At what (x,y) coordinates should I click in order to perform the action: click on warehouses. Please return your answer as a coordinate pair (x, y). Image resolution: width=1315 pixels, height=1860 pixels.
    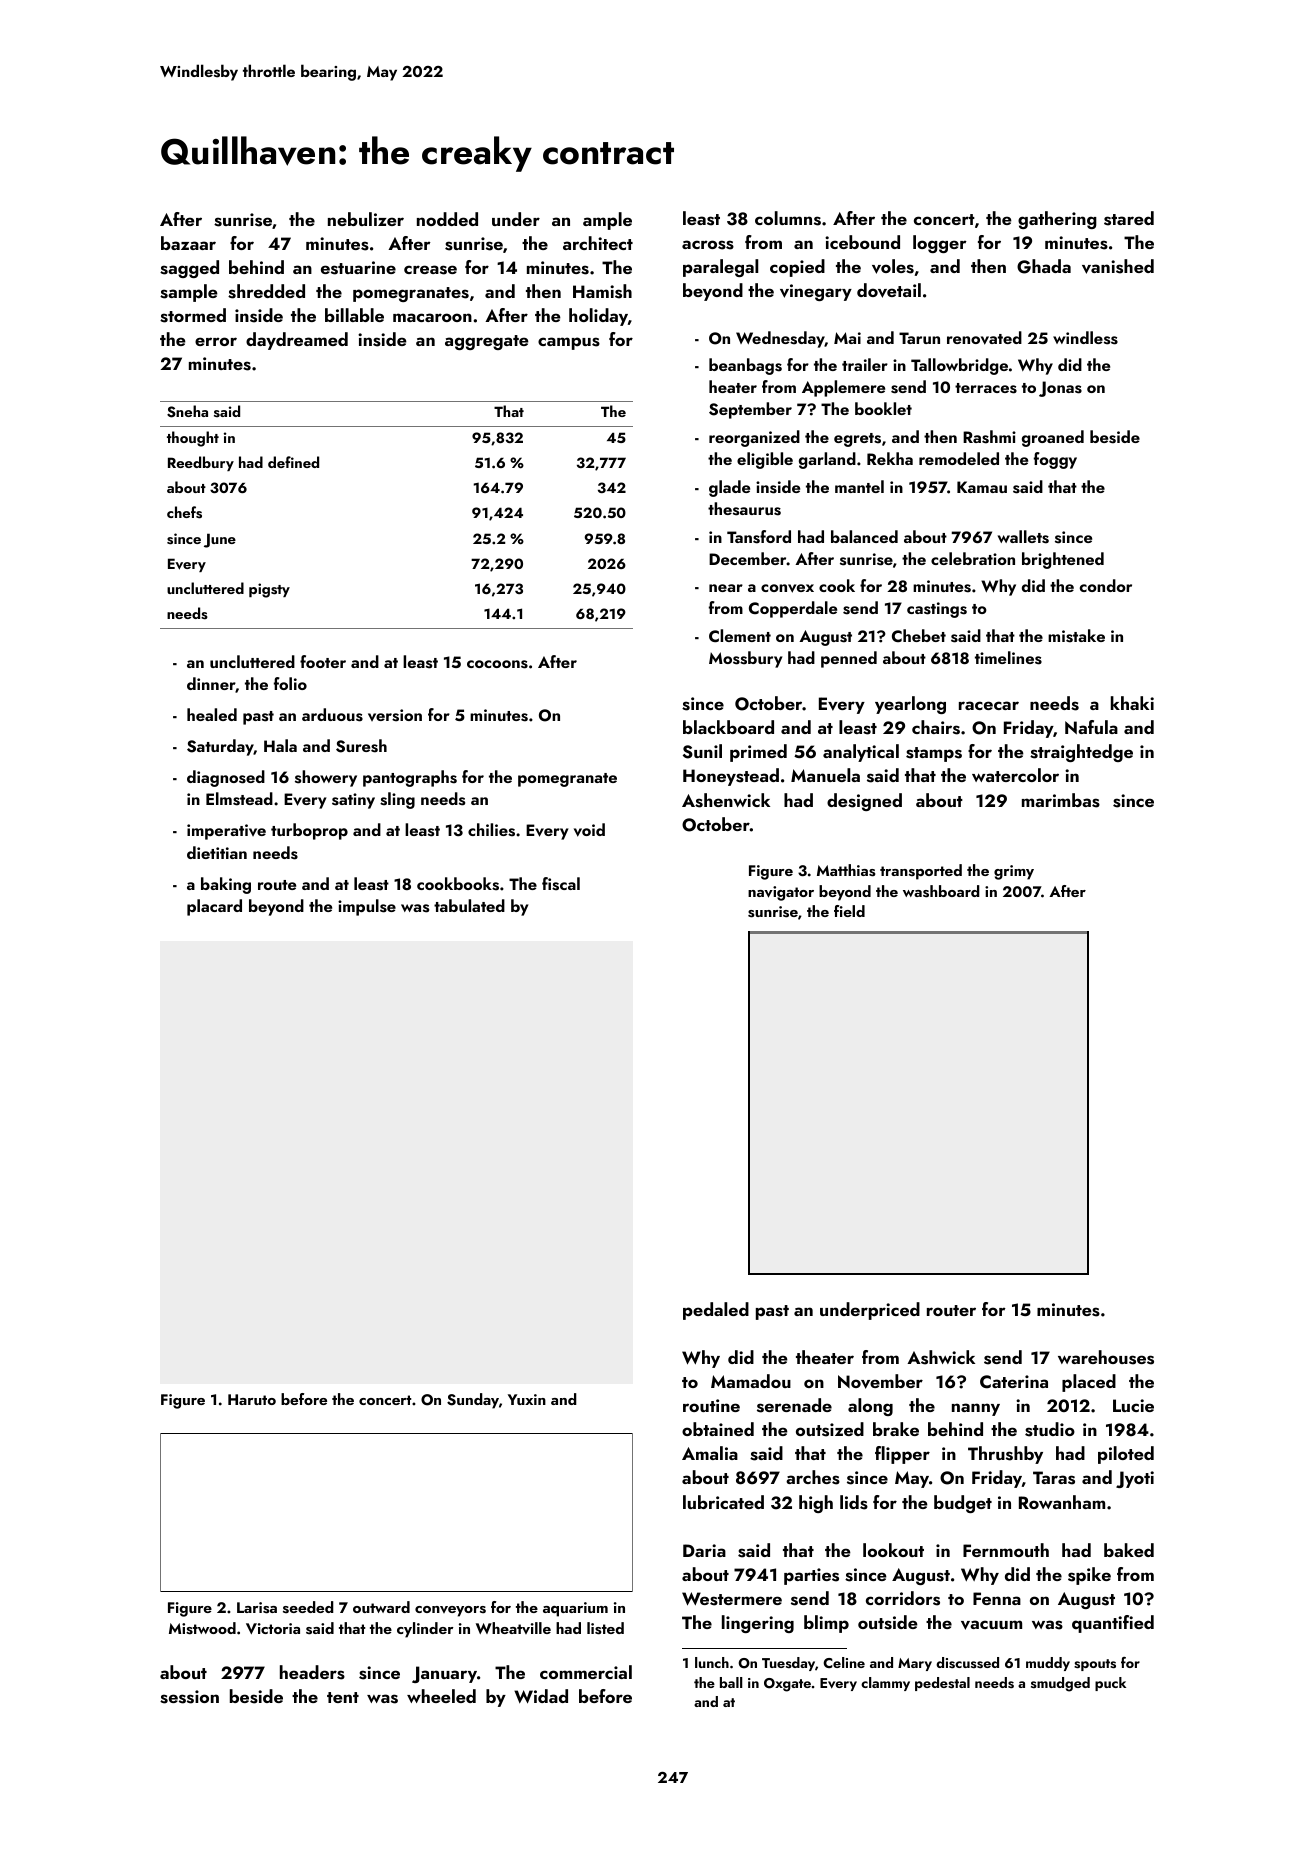
    Looking at the image, I should click on (1106, 1357).
